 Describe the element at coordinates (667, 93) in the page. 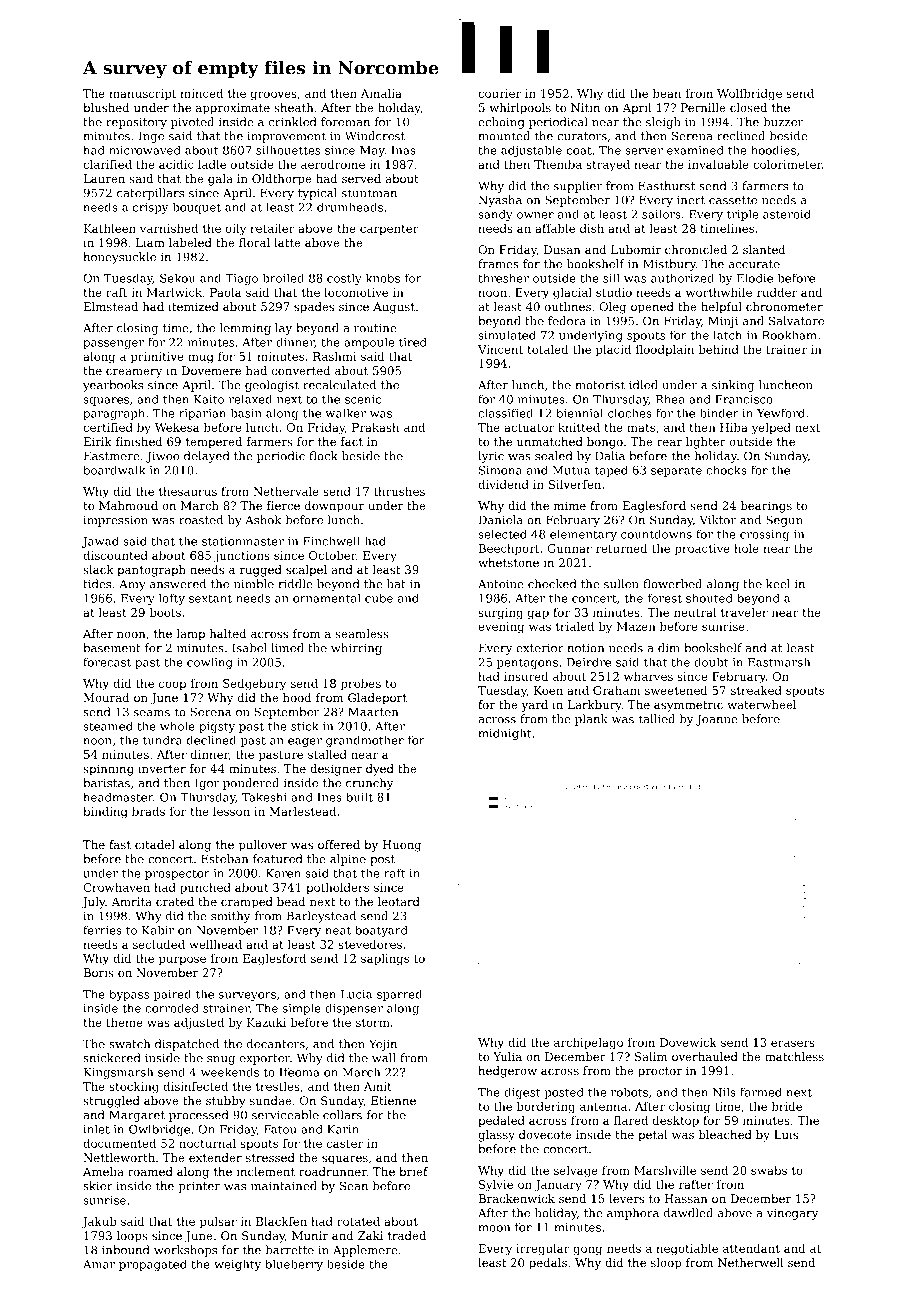

I see `bean` at that location.
